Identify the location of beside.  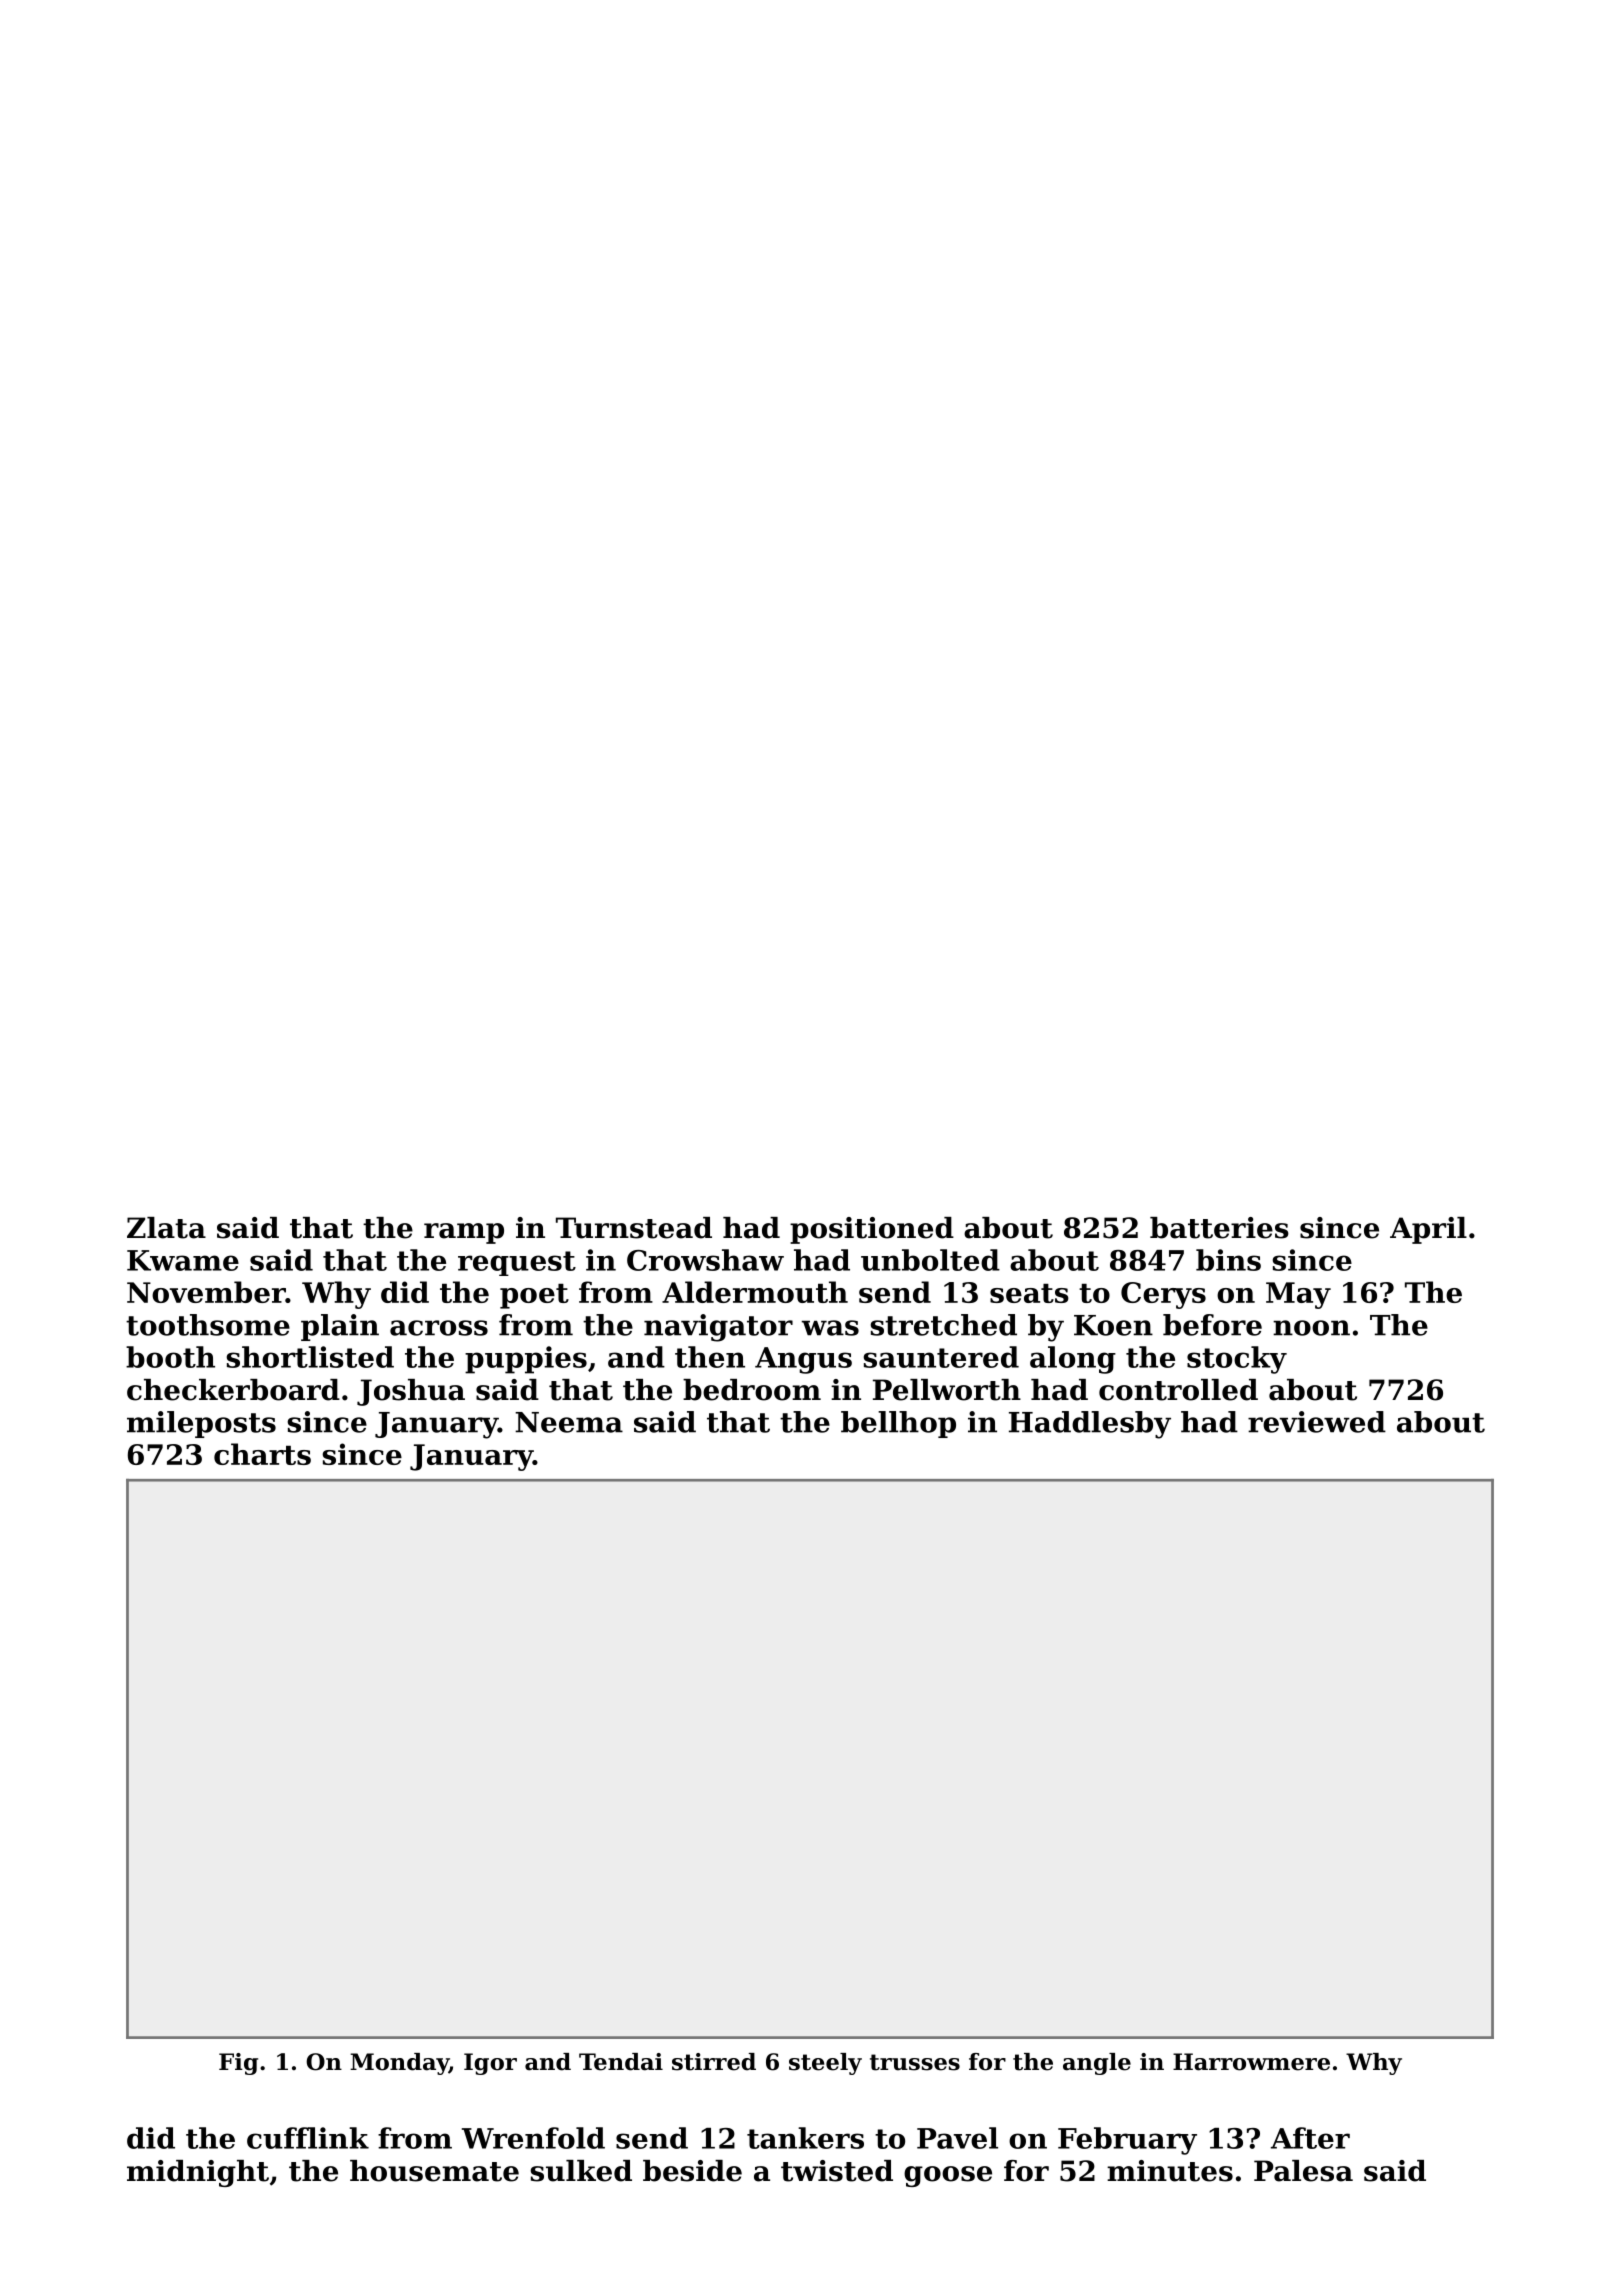
(692, 2171).
